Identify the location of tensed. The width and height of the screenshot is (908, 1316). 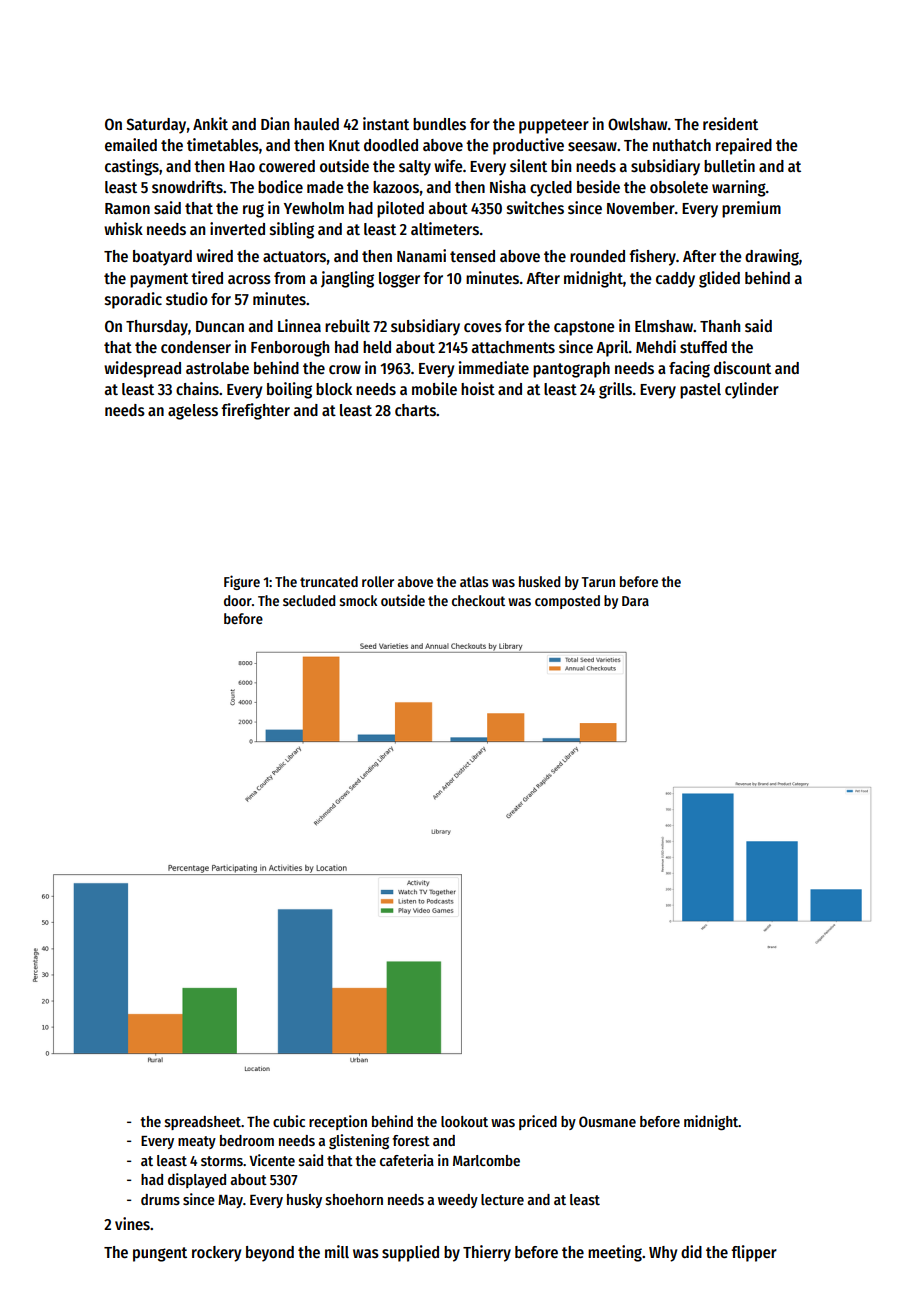
(472, 256).
